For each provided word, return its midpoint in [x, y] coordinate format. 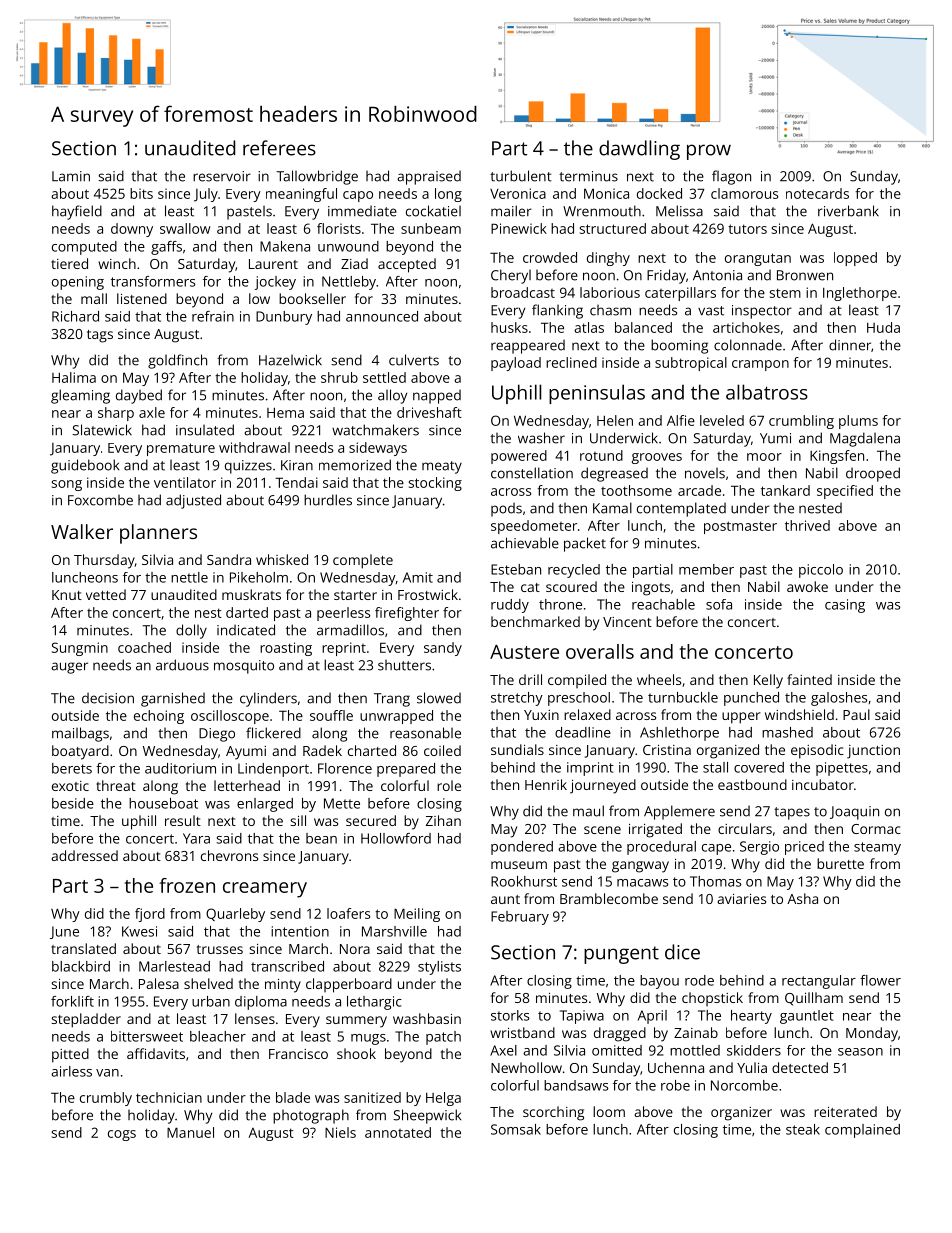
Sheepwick [427, 1116]
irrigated [655, 830]
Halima [74, 377]
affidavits [156, 1053]
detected [800, 1067]
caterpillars [680, 294]
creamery [265, 890]
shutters [404, 665]
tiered [69, 263]
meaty [442, 467]
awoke [807, 586]
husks [509, 327]
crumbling [801, 422]
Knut [67, 595]
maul [588, 811]
